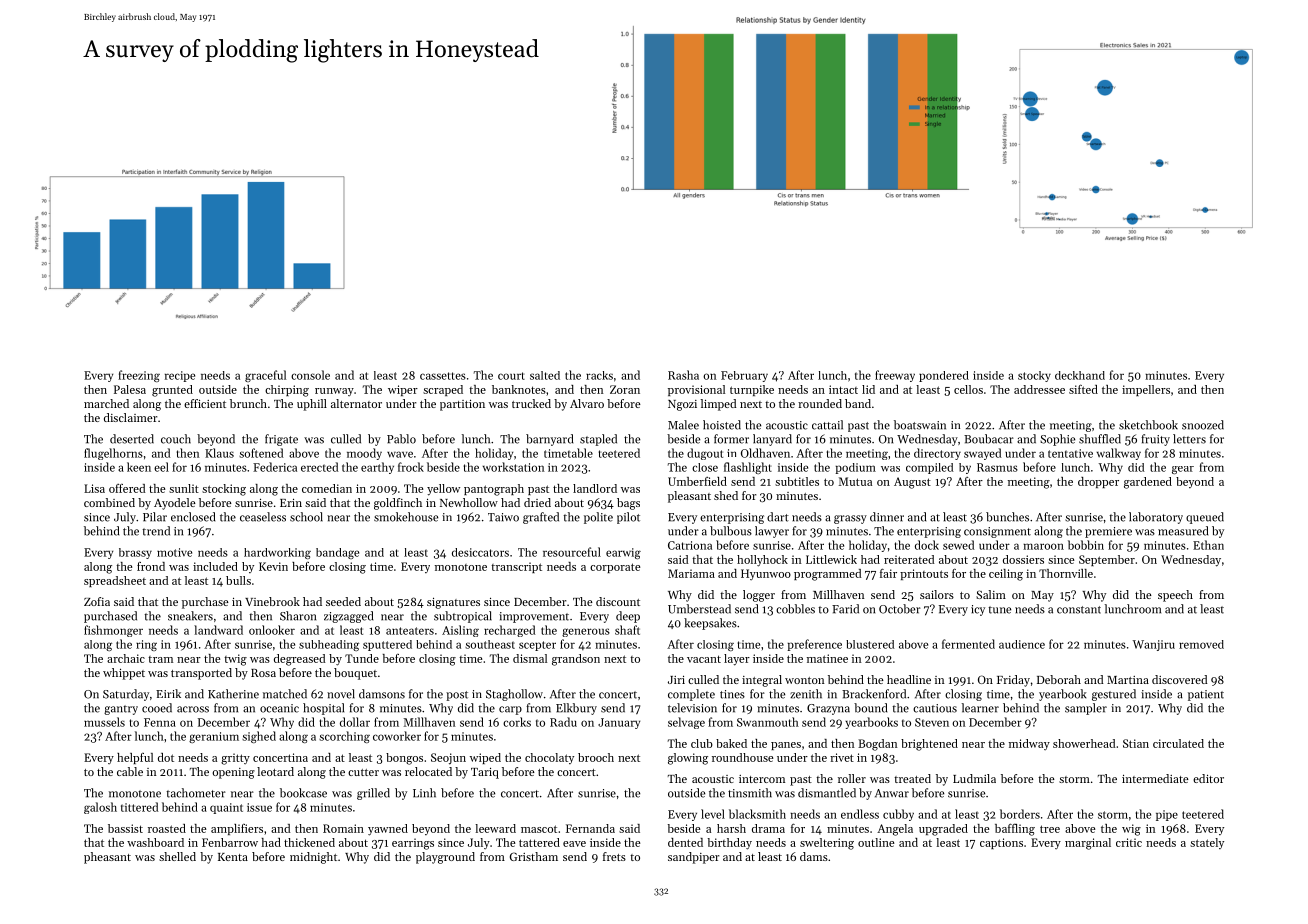  I want to click on blustered, so click(870, 644).
